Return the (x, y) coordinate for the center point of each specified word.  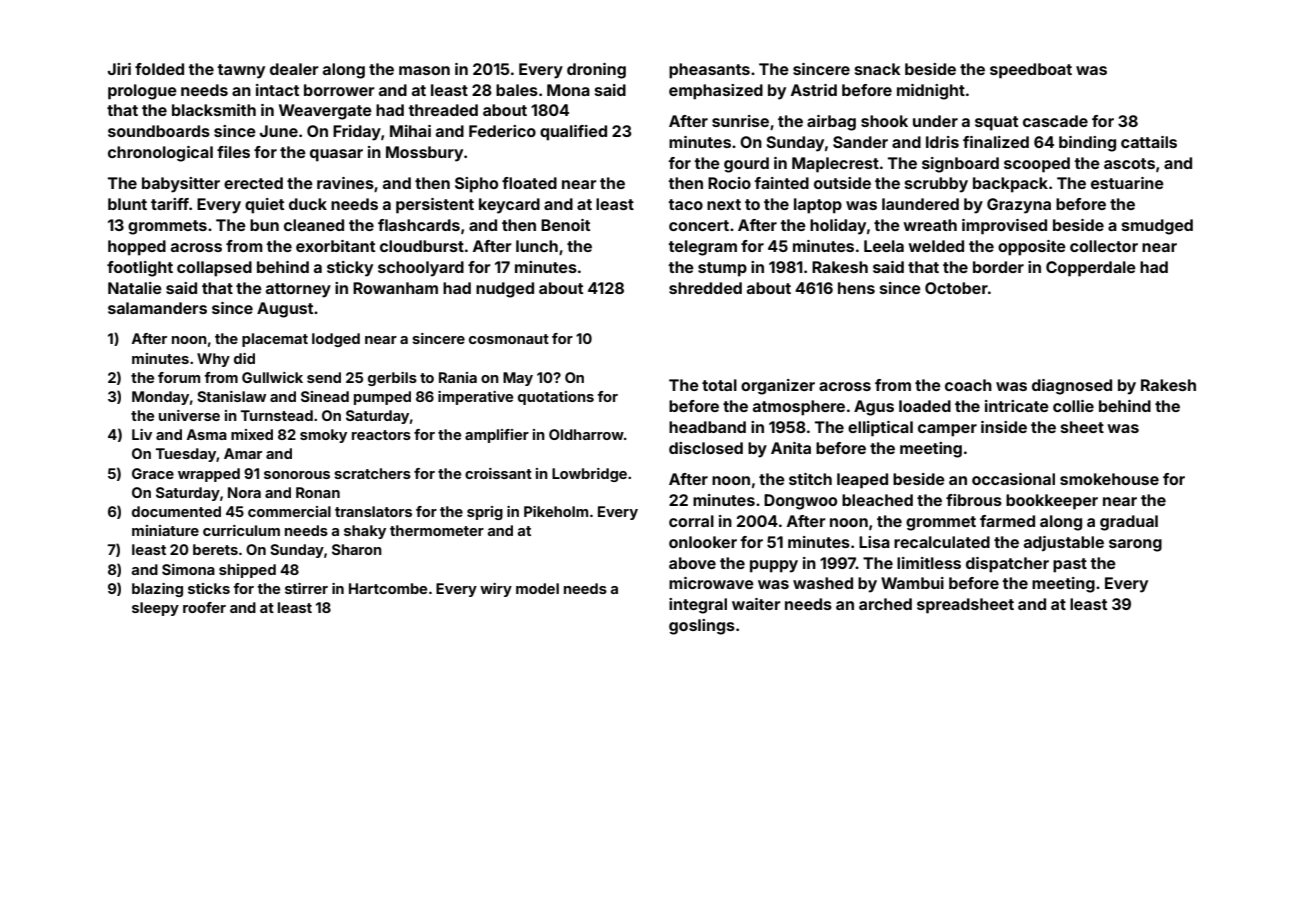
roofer (204, 607)
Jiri (119, 69)
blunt (127, 204)
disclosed (706, 448)
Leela (884, 246)
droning (596, 71)
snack (878, 69)
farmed (1007, 521)
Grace (153, 473)
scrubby (936, 185)
